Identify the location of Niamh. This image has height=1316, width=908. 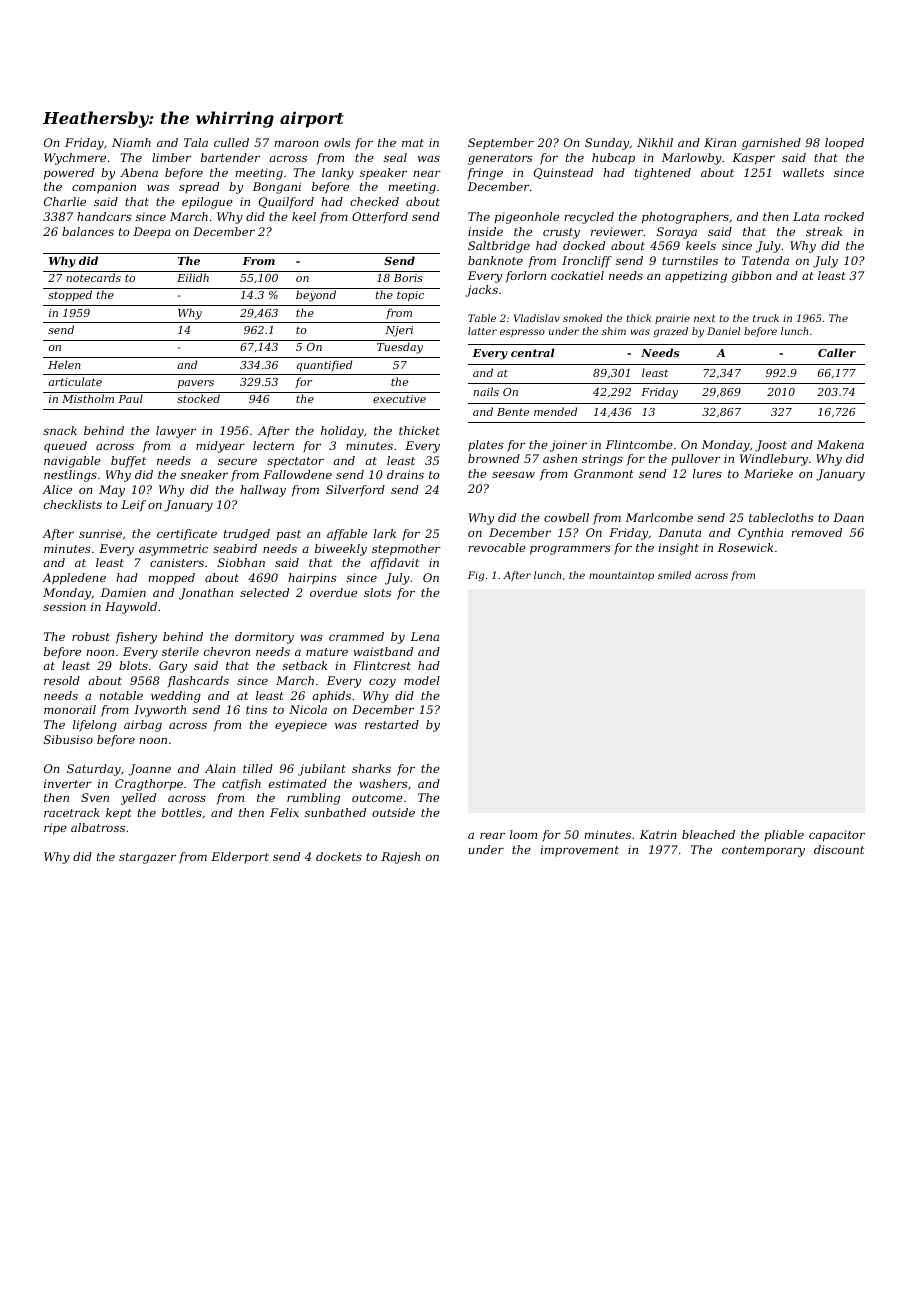
(131, 142).
